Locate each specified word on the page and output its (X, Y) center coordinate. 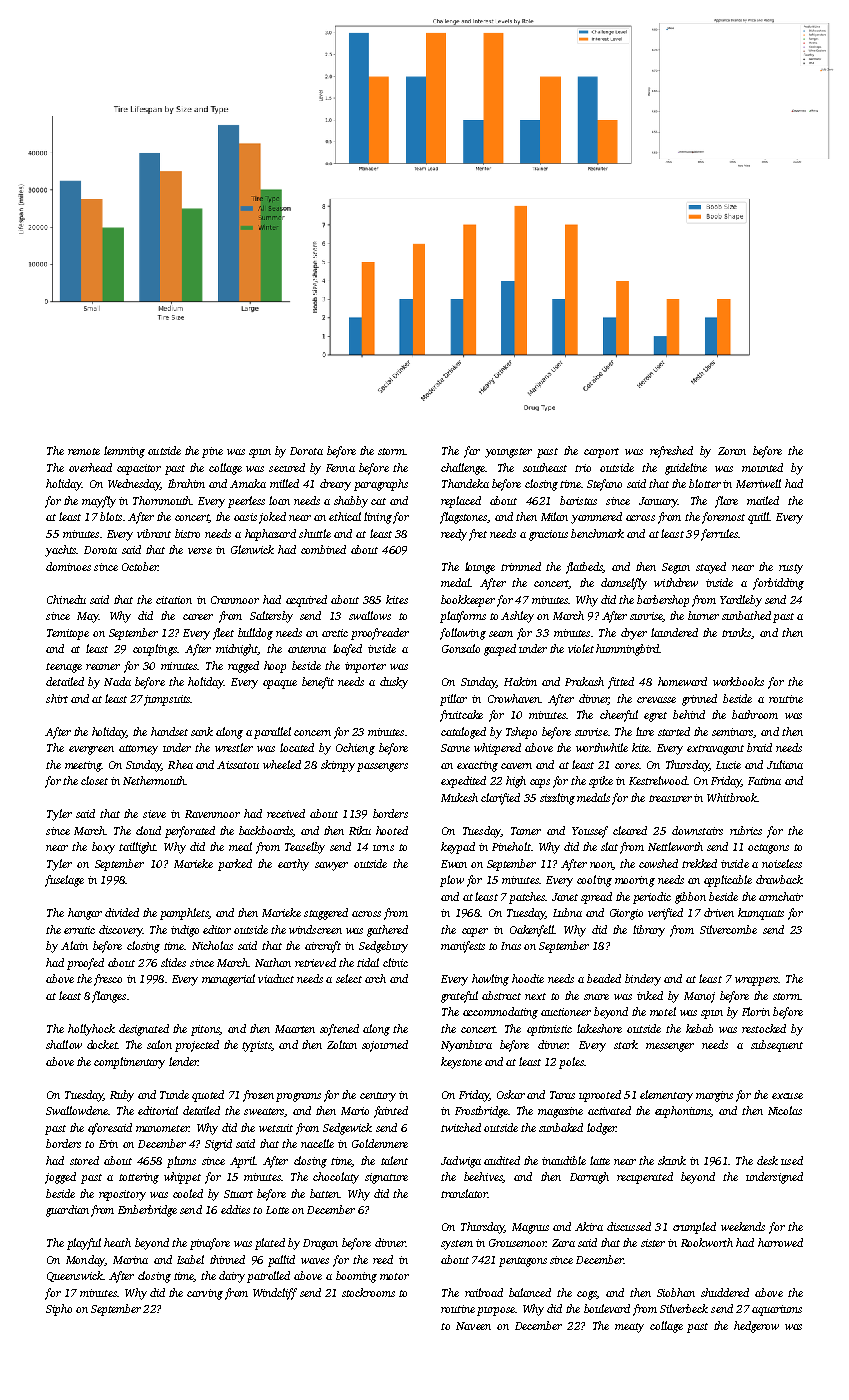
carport (601, 453)
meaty (629, 1328)
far (472, 452)
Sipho (59, 1310)
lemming (124, 452)
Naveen (473, 1326)
